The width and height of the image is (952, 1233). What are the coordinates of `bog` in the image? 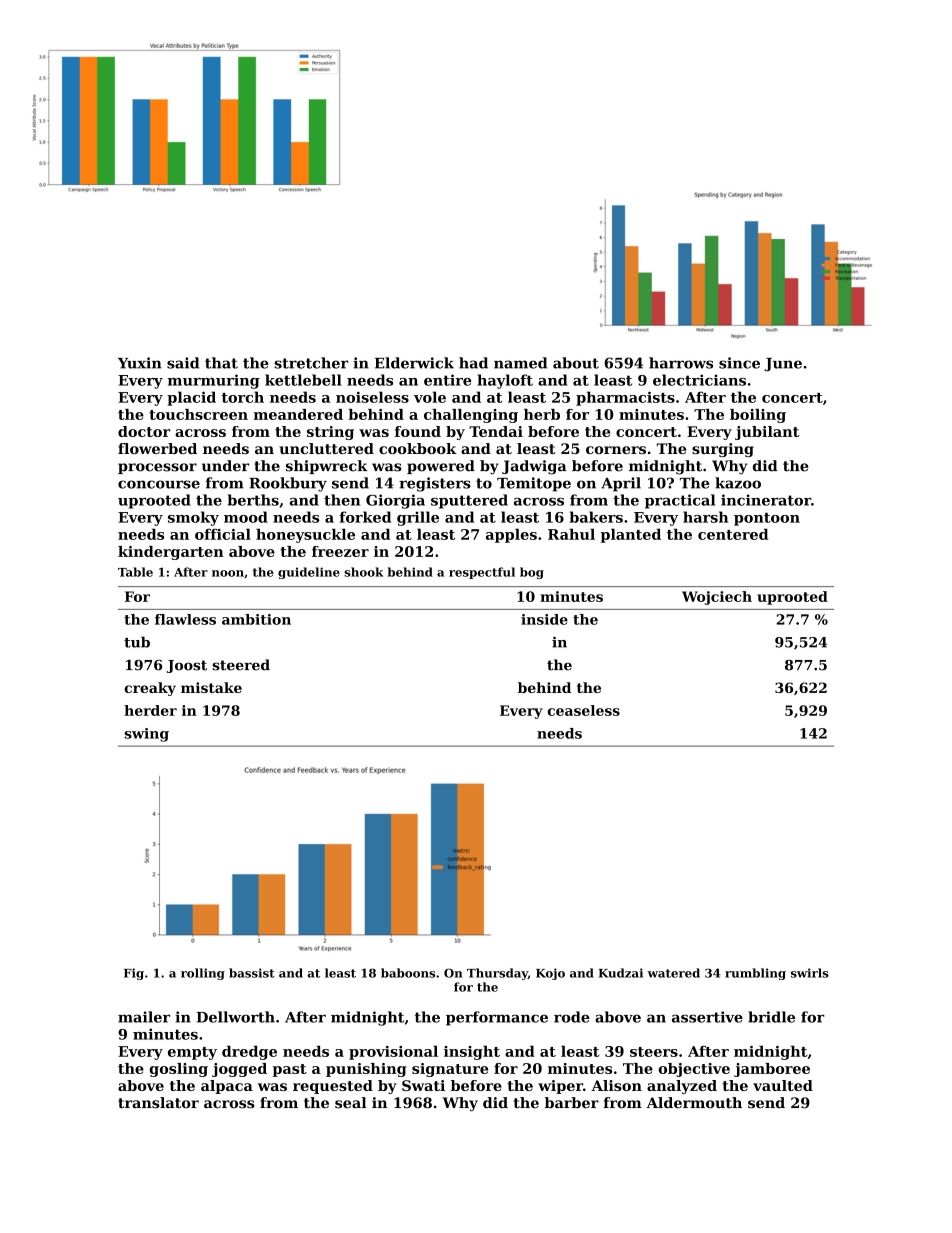 It's located at (532, 573).
